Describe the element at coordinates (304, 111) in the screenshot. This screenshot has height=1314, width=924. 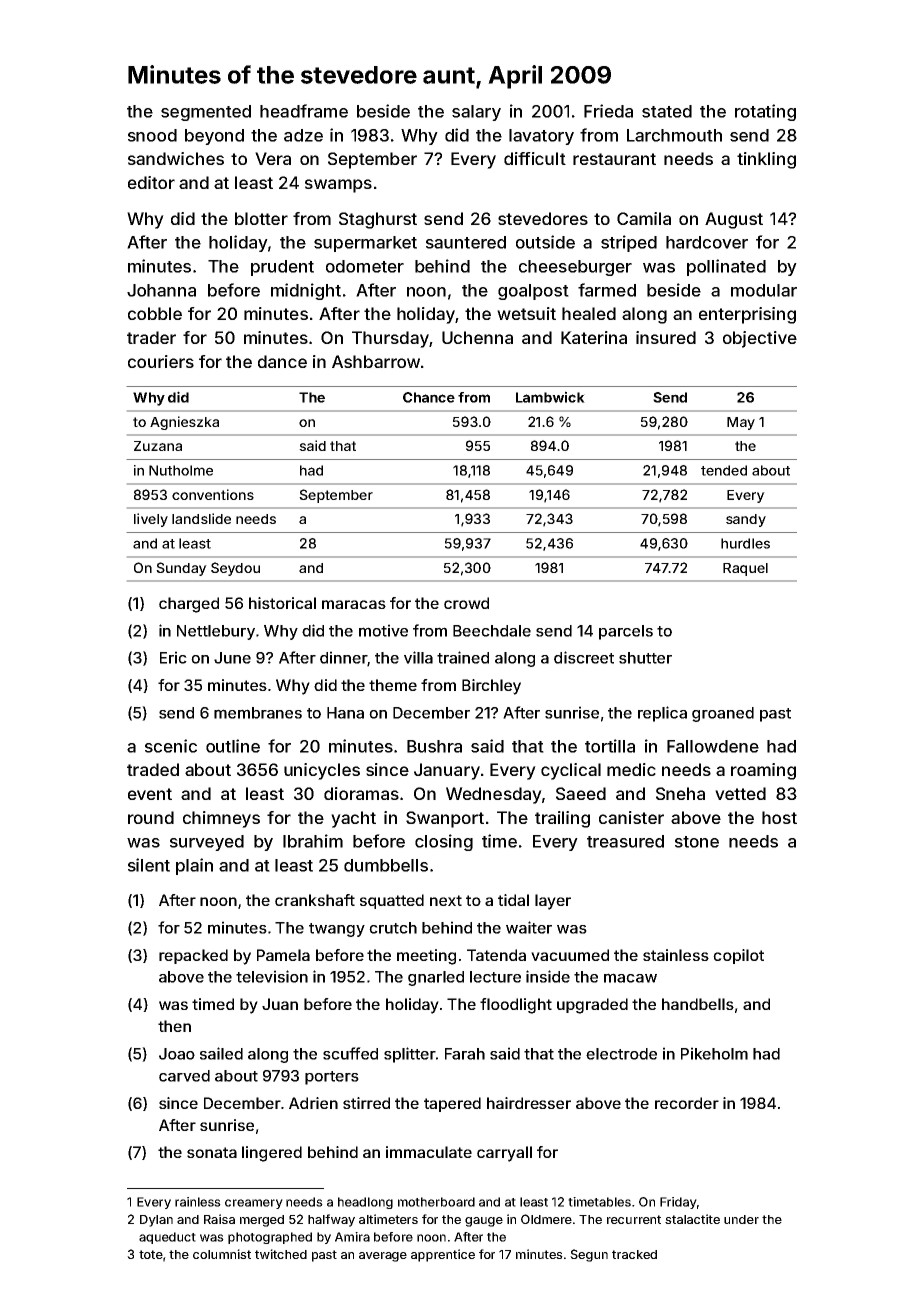
I see `headframe` at that location.
